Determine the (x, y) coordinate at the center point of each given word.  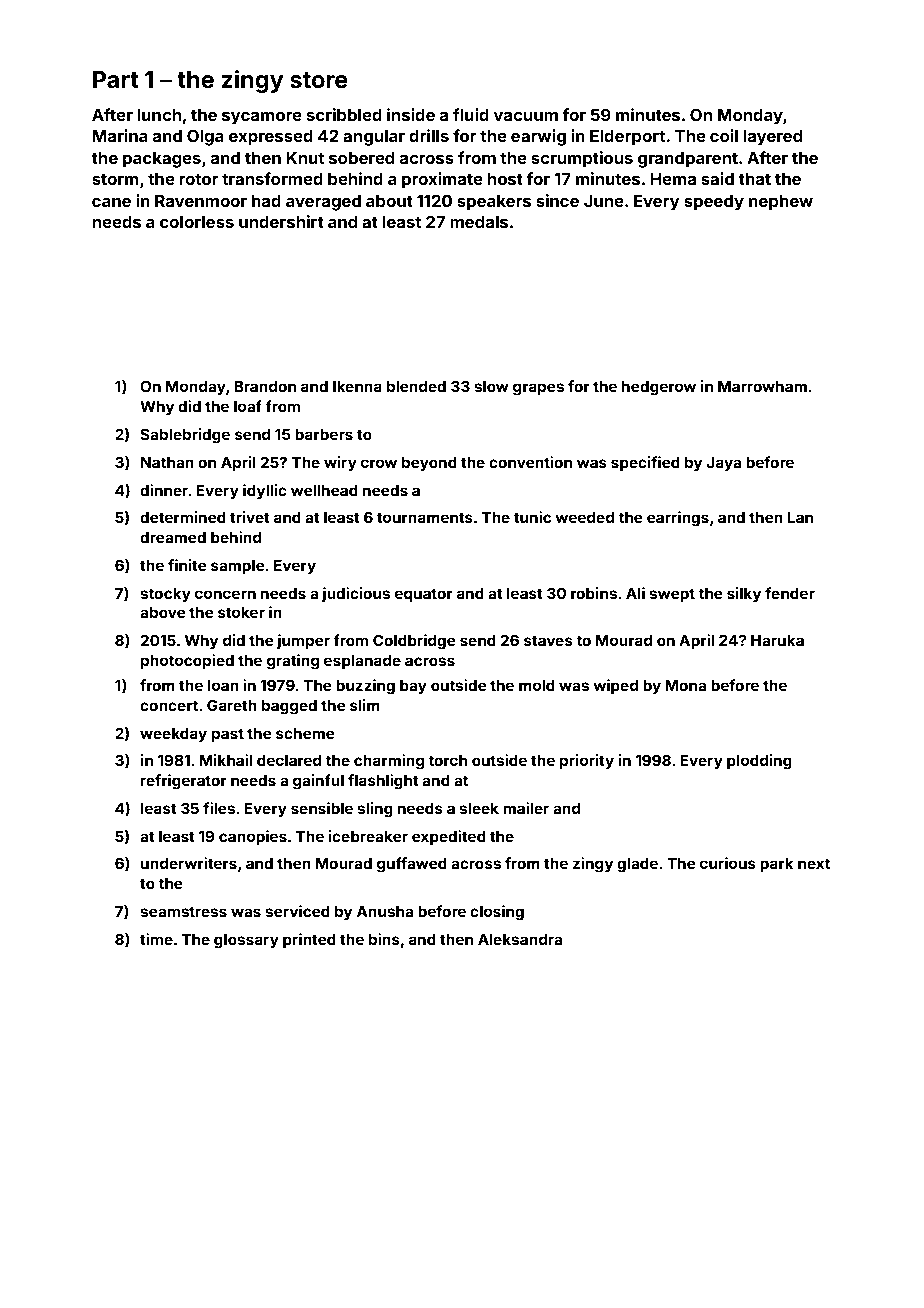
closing (497, 913)
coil (724, 135)
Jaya (724, 464)
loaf (248, 406)
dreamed (173, 537)
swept (672, 595)
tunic (532, 517)
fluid (471, 114)
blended (416, 386)
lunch (159, 115)
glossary (246, 941)
